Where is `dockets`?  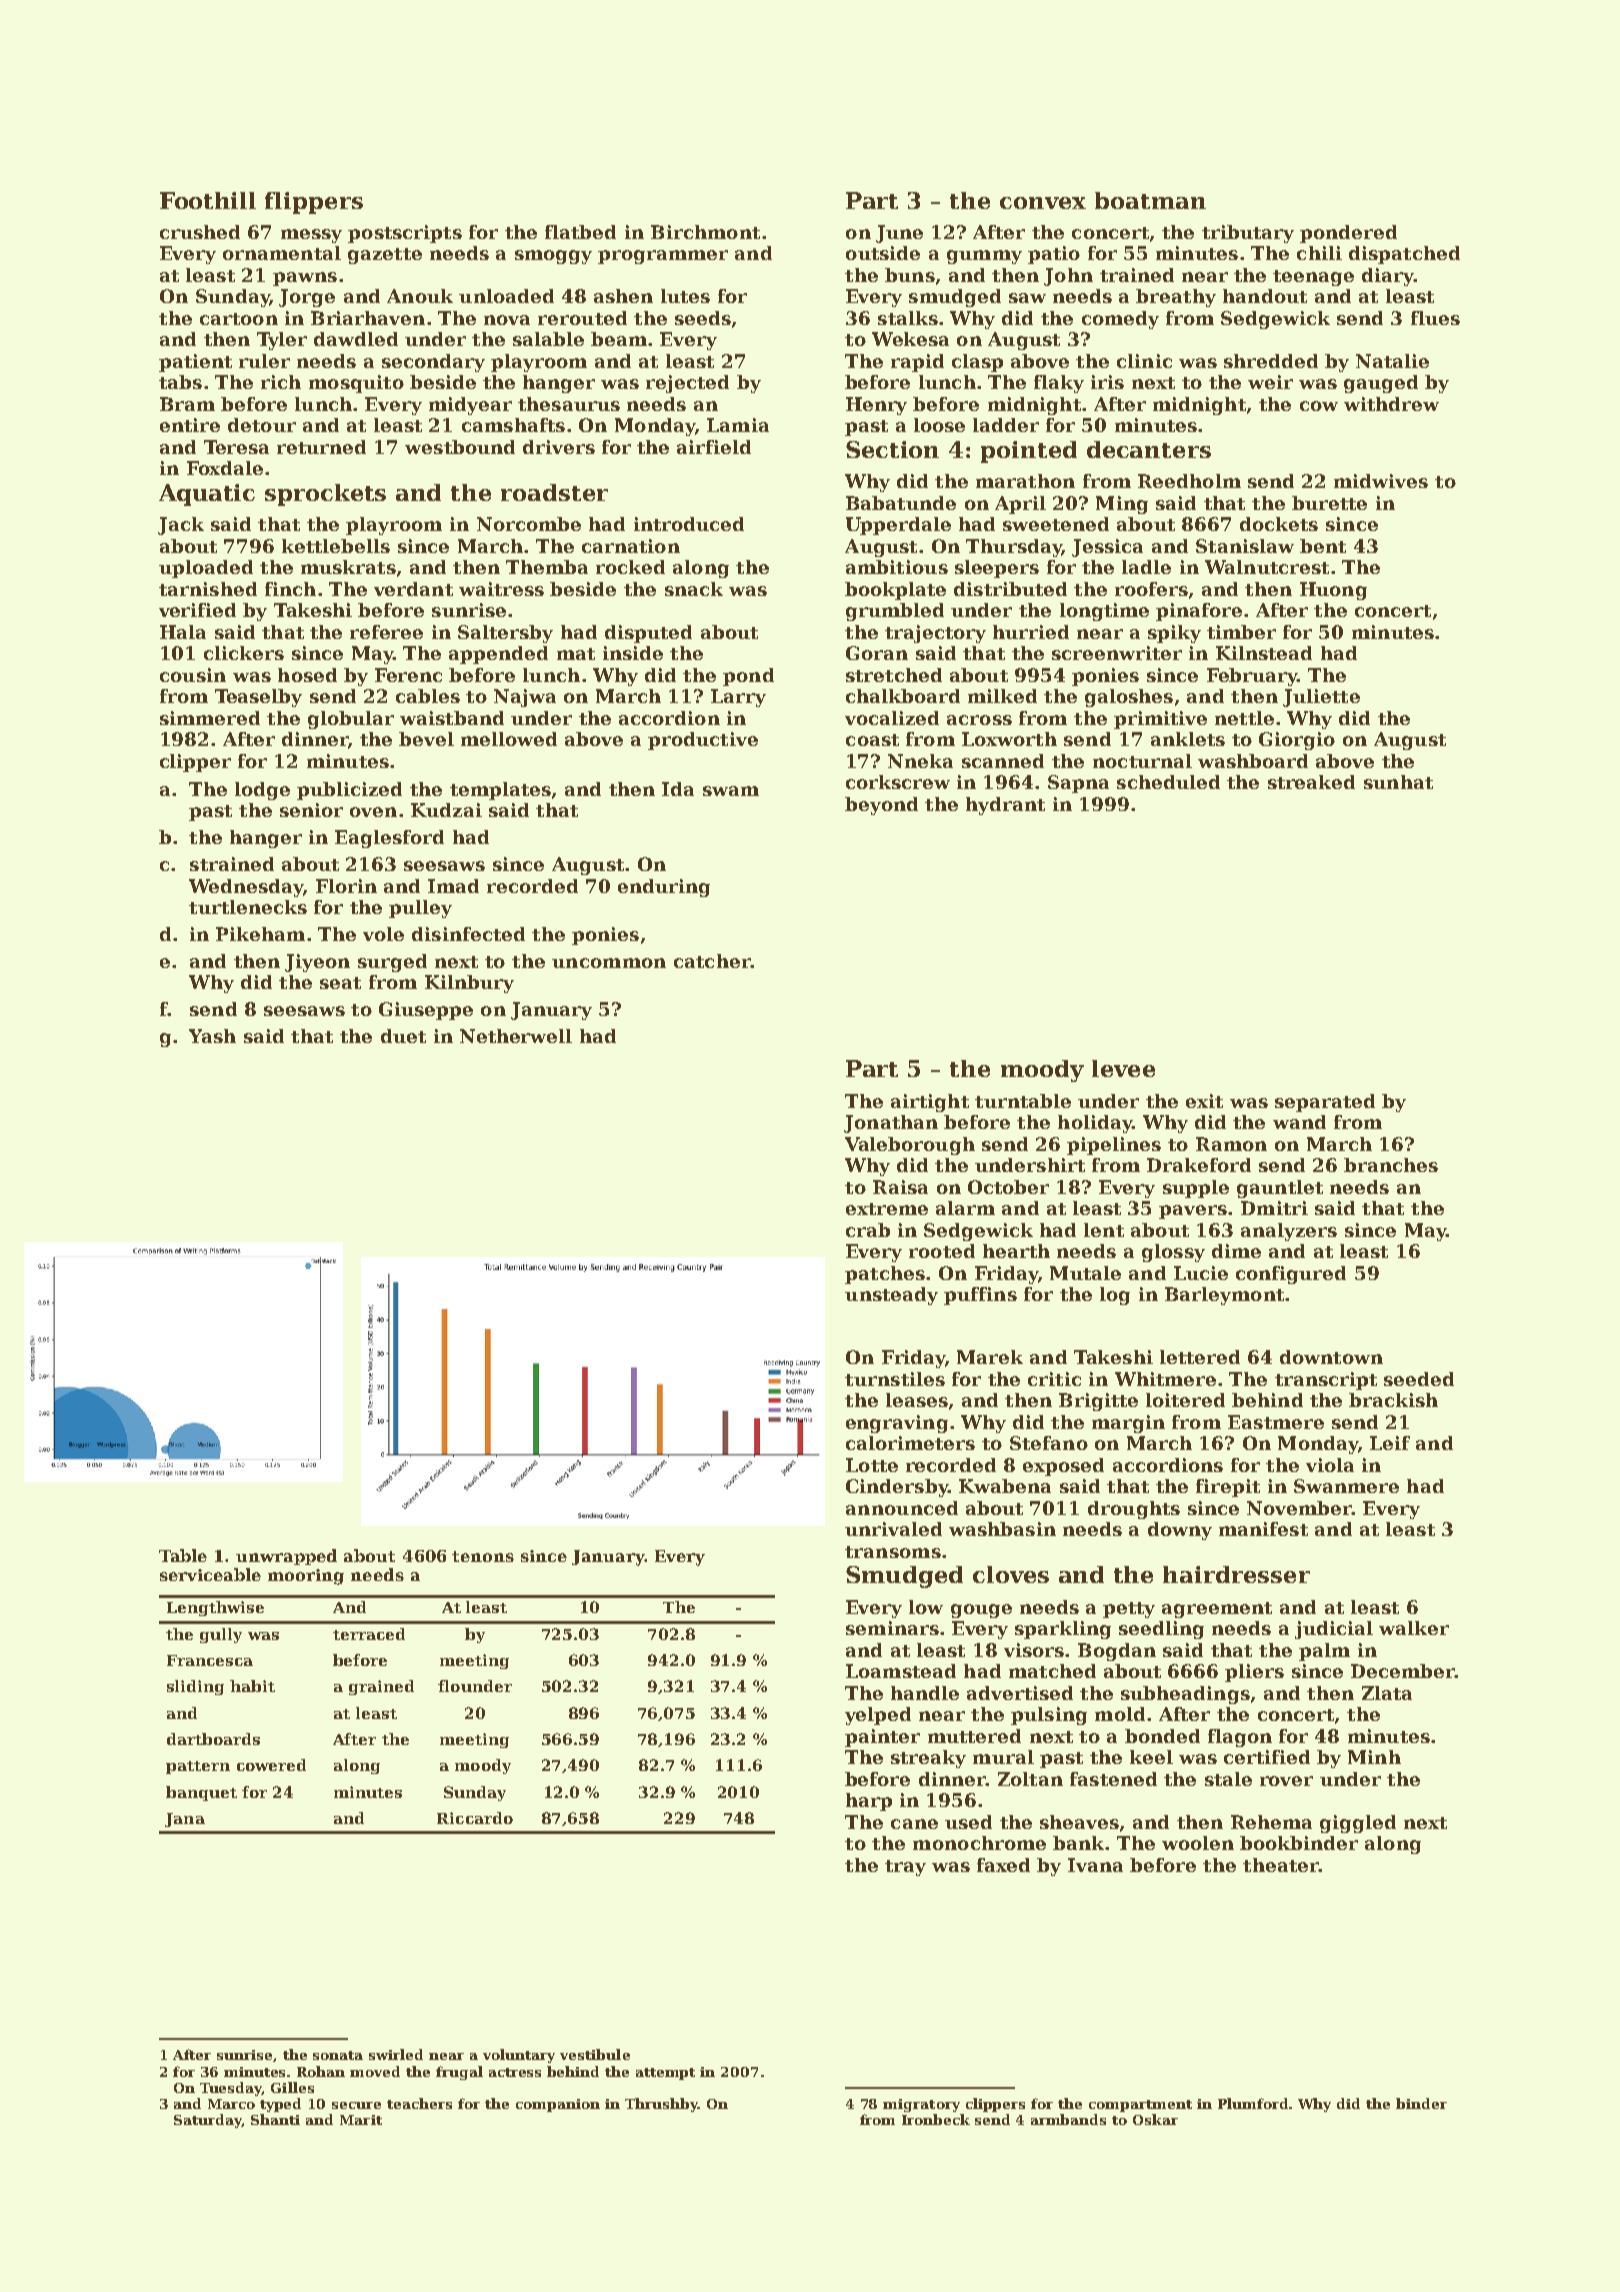 dockets is located at coordinates (1279, 524).
